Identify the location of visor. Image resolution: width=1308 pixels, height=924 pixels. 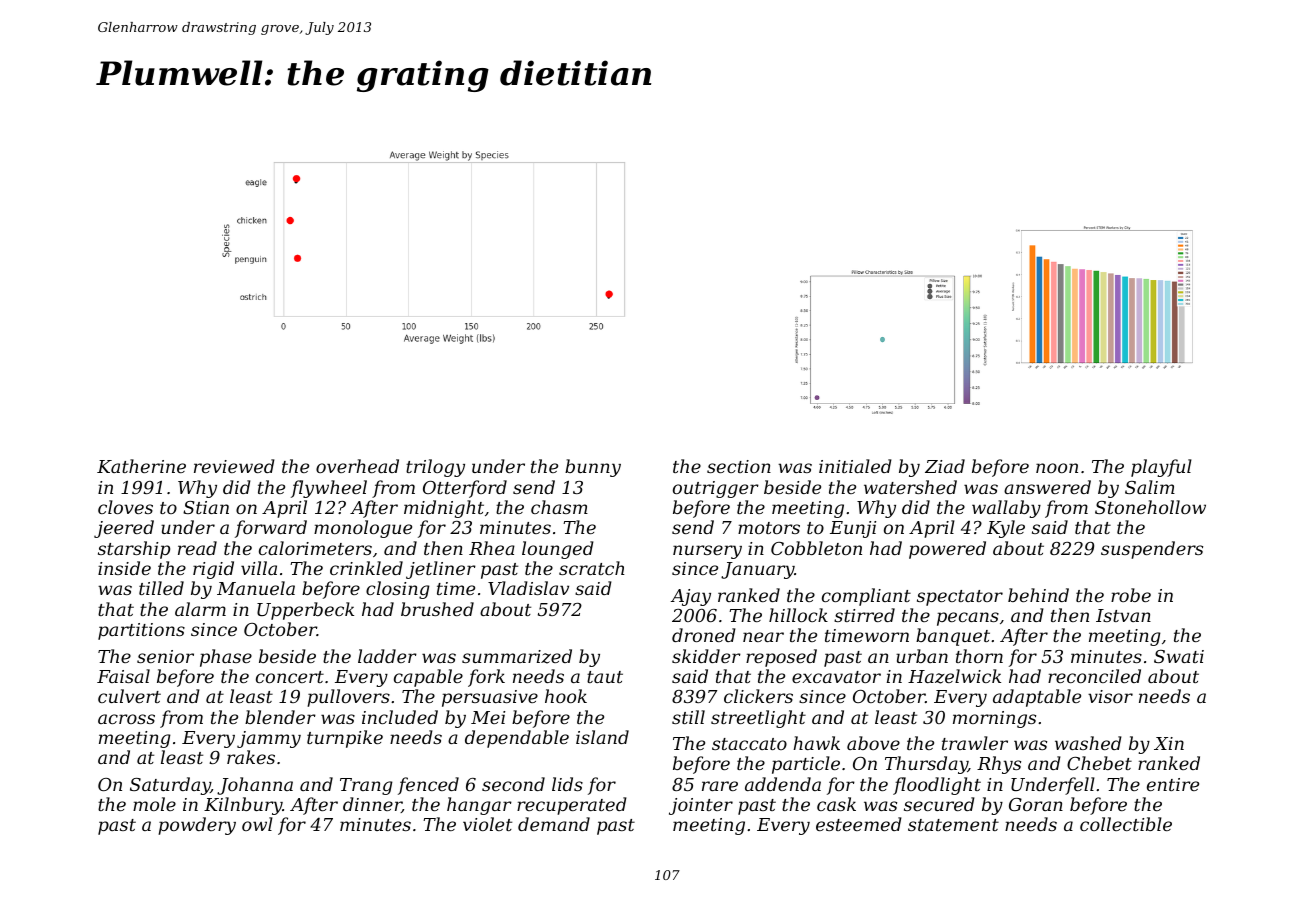
(1110, 696).
